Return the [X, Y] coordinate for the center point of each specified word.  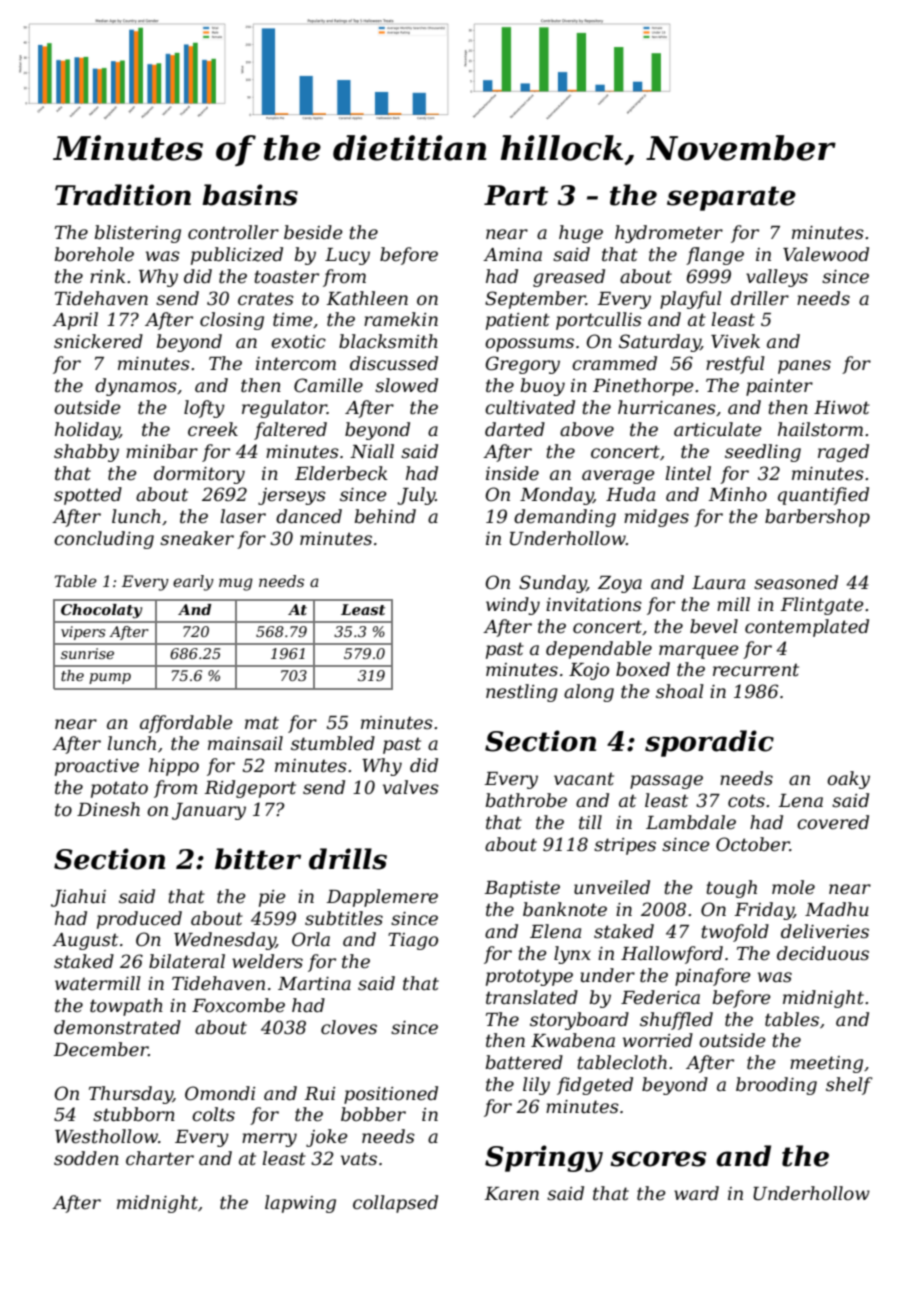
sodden [86, 1158]
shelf [849, 1086]
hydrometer [669, 234]
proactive [97, 767]
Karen [511, 1193]
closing [232, 321]
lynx [572, 955]
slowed [406, 385]
